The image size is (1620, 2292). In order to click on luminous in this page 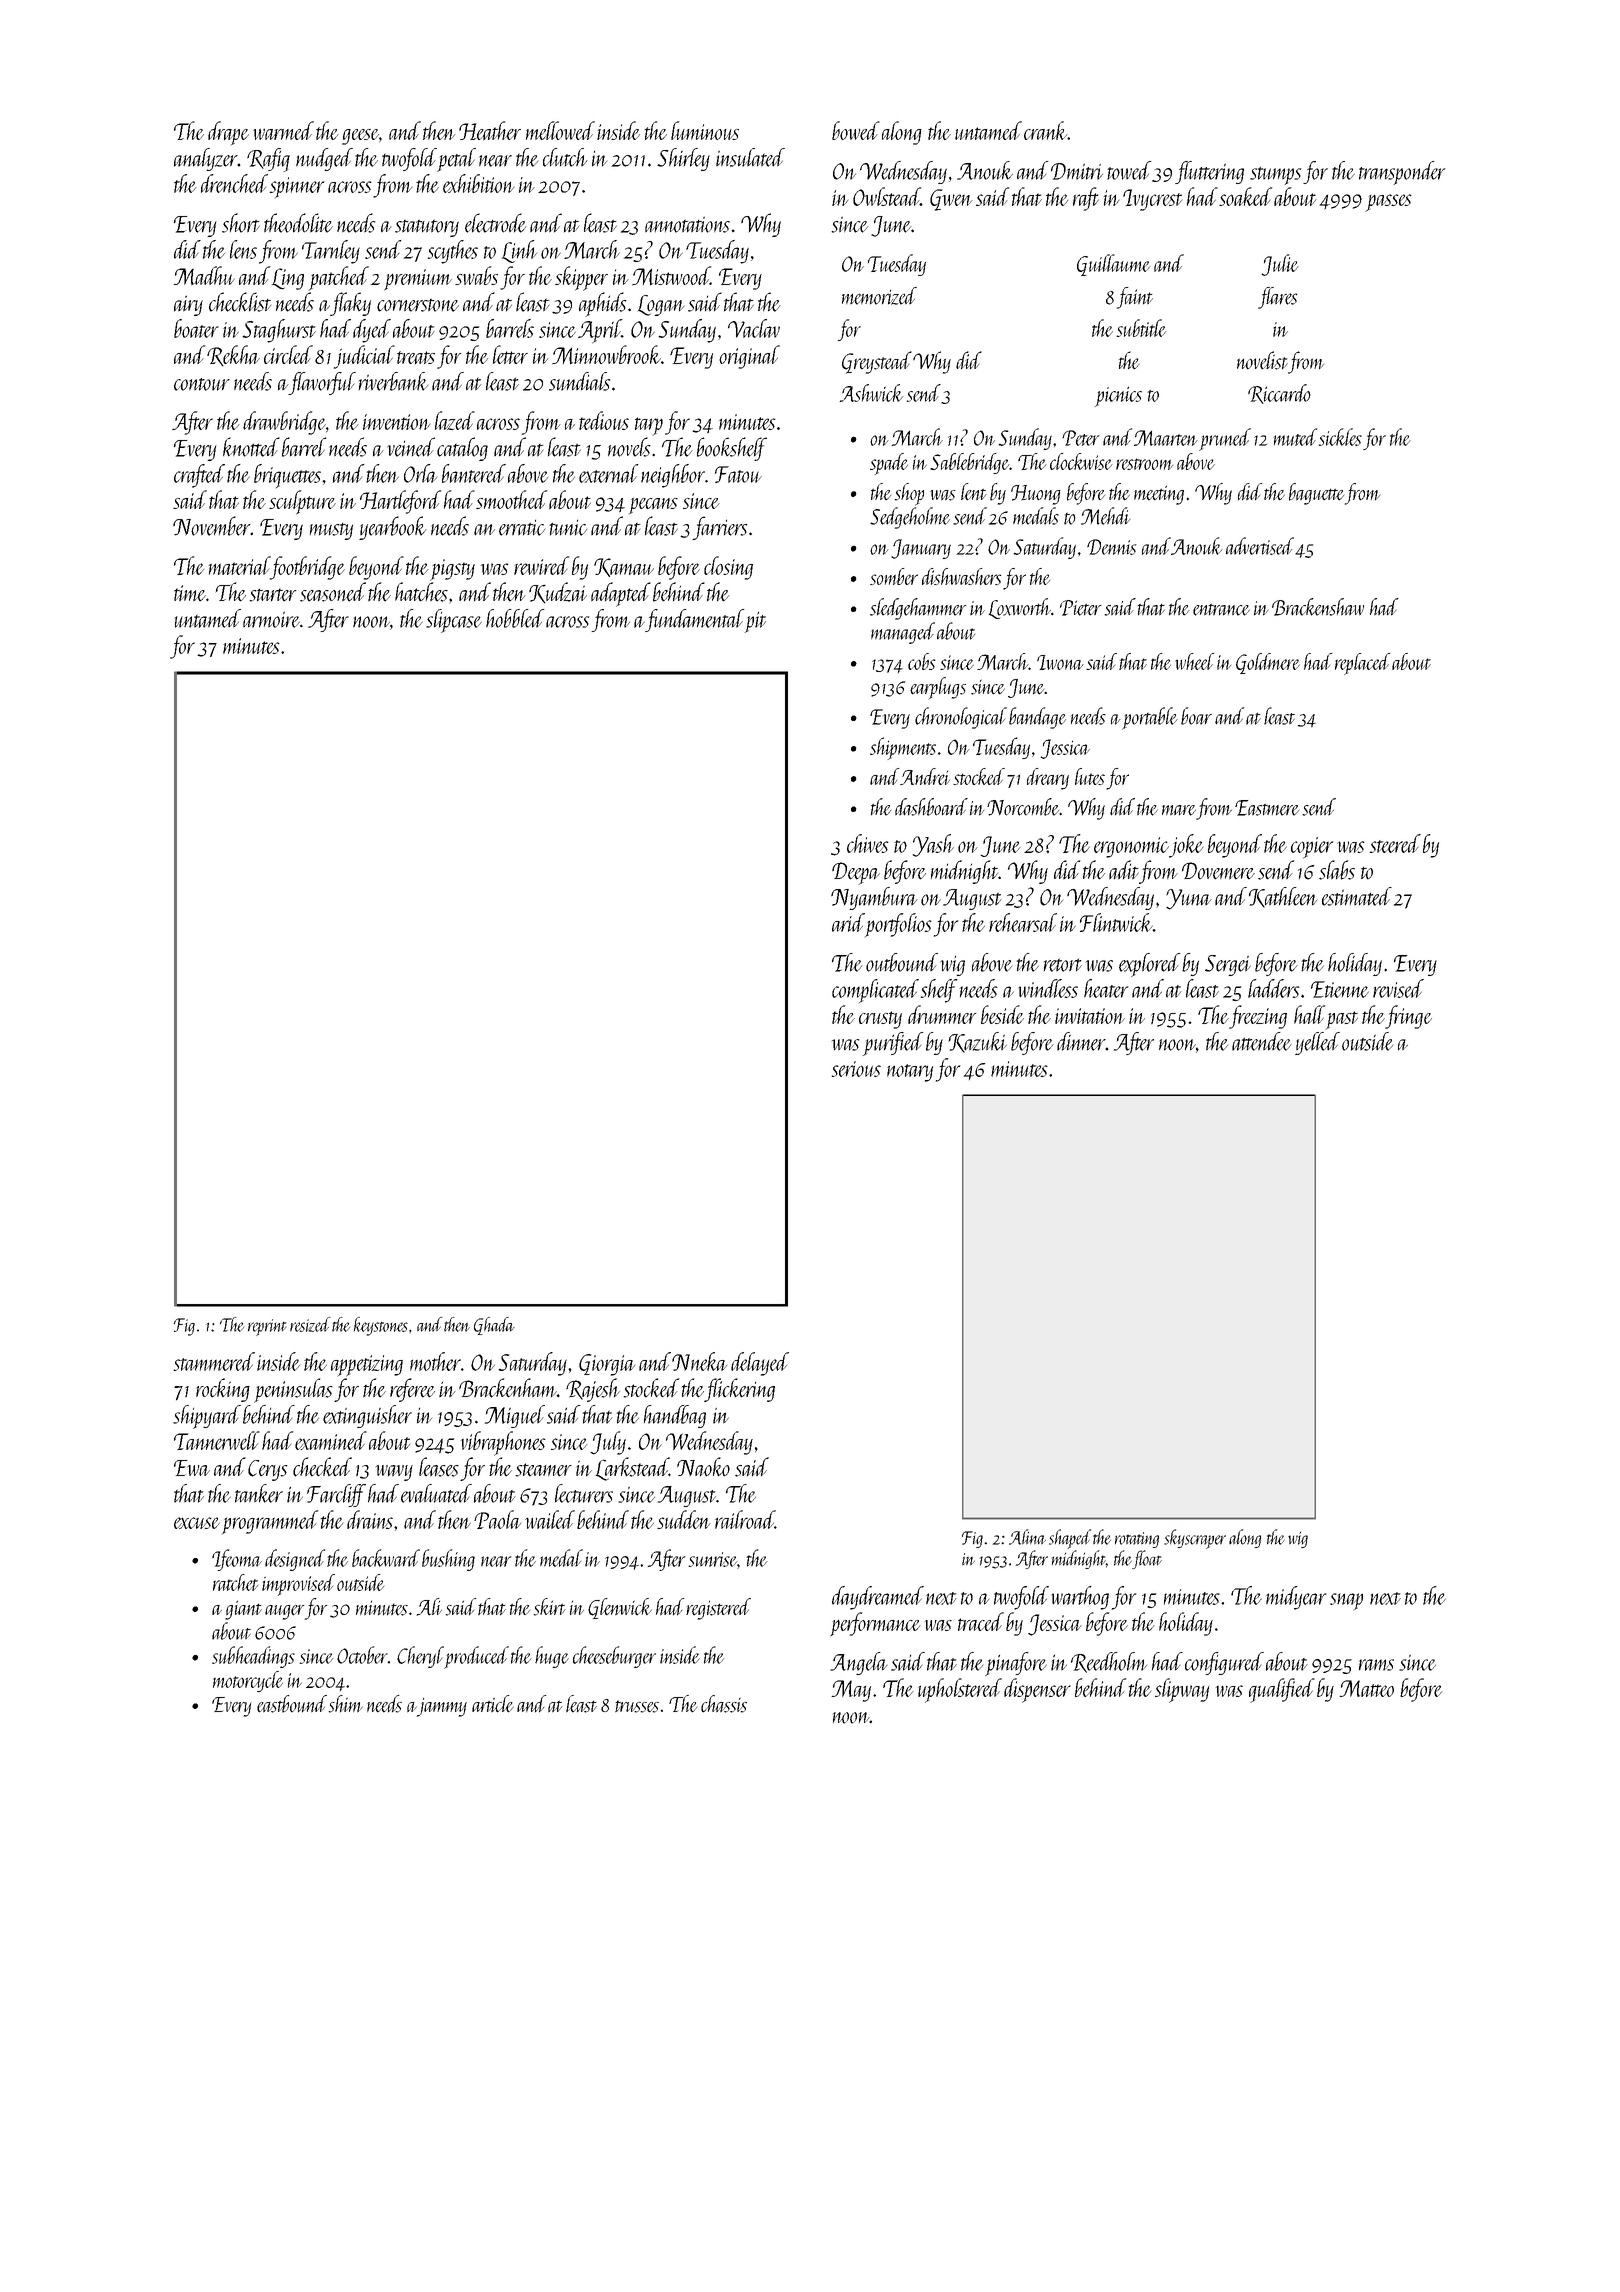, I will do `click(705, 130)`.
